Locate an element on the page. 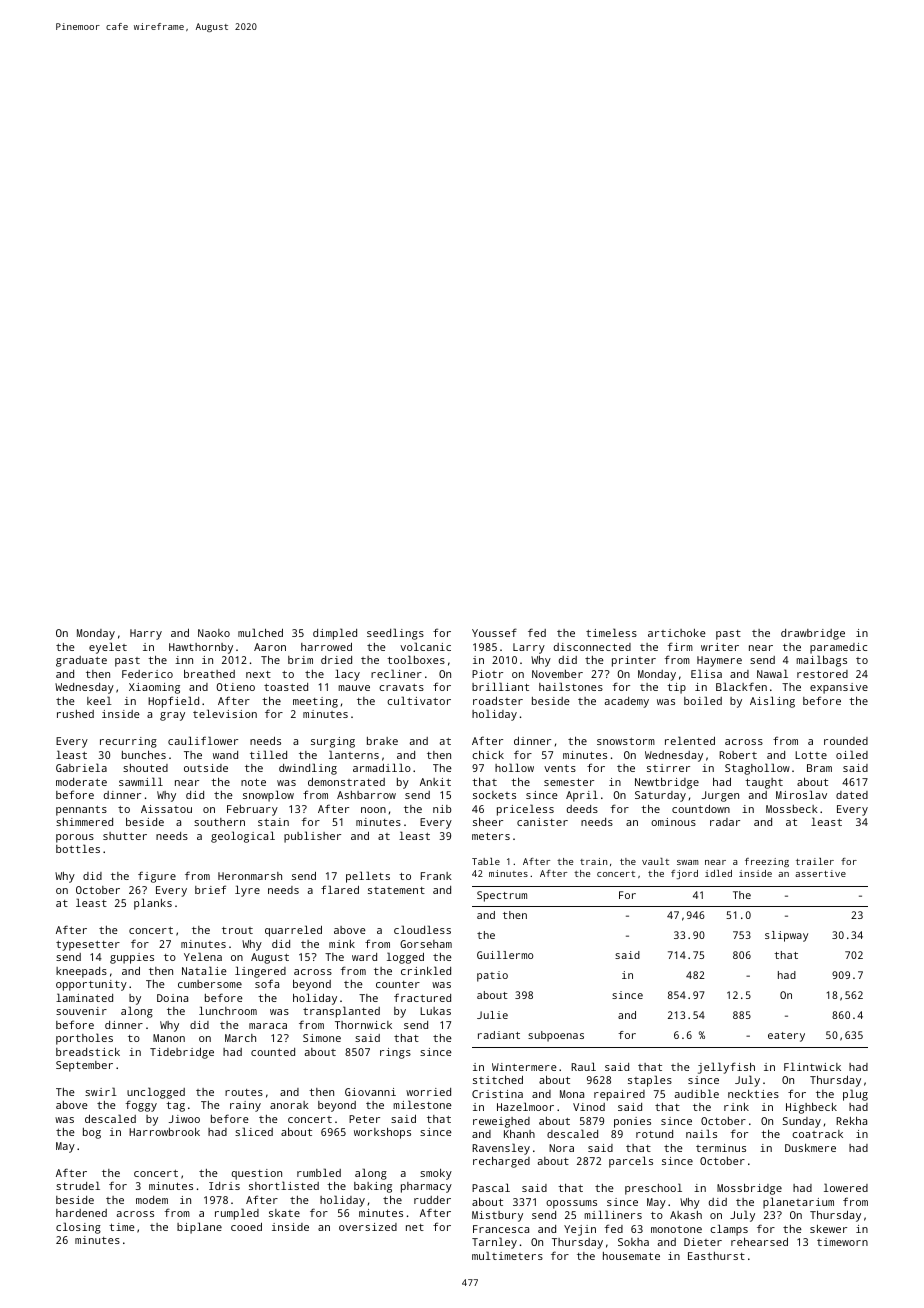 This image has height=1308, width=924. eatery is located at coordinates (786, 1037).
